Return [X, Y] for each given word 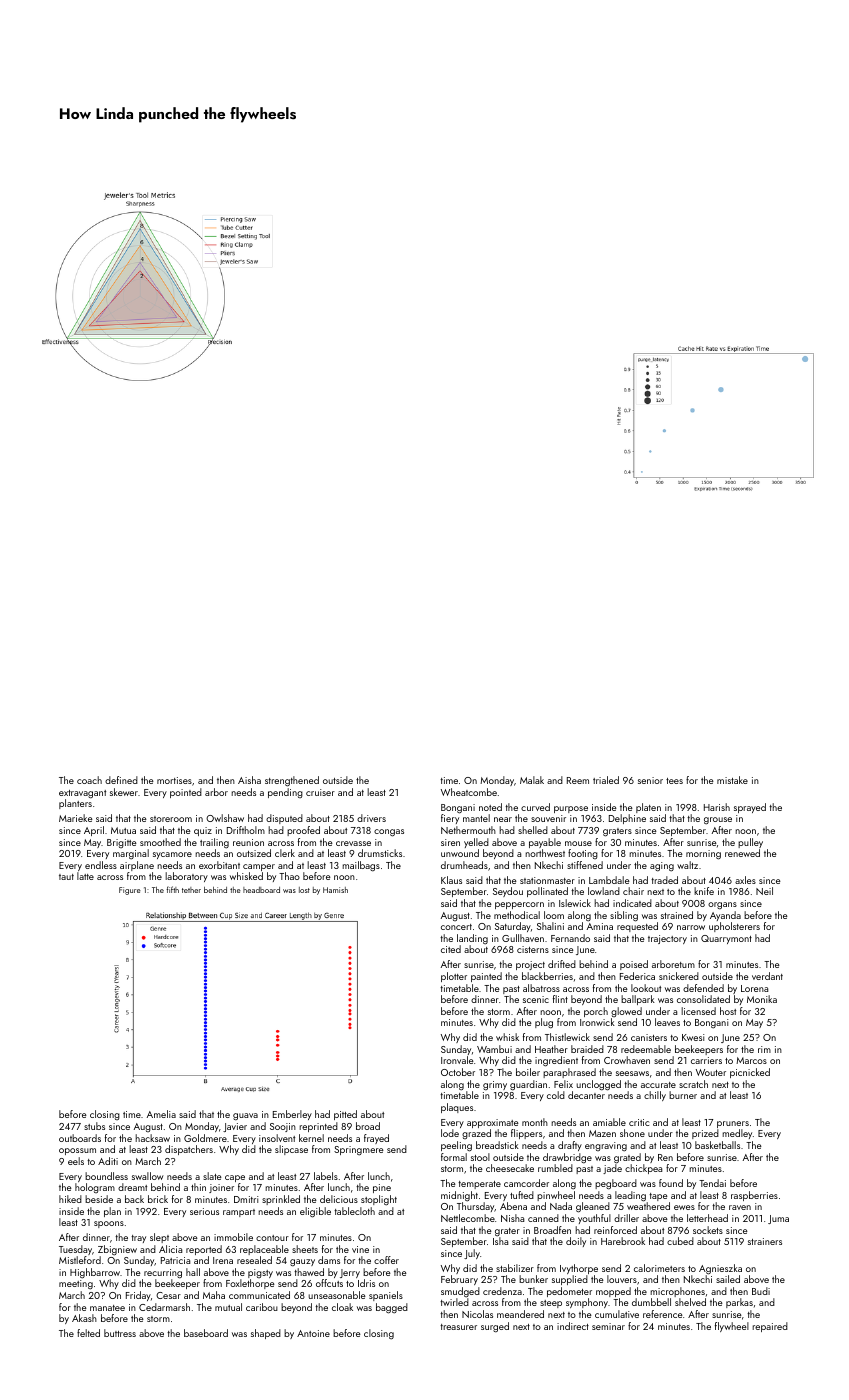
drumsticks [380, 853]
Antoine [313, 1333]
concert [456, 927]
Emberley [292, 1115]
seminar [608, 1326]
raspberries [754, 1196]
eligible [315, 1212]
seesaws [632, 1073]
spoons [109, 1224]
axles [745, 880]
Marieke [76, 818]
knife [704, 891]
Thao [289, 876]
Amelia [161, 1114]
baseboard [206, 1333]
